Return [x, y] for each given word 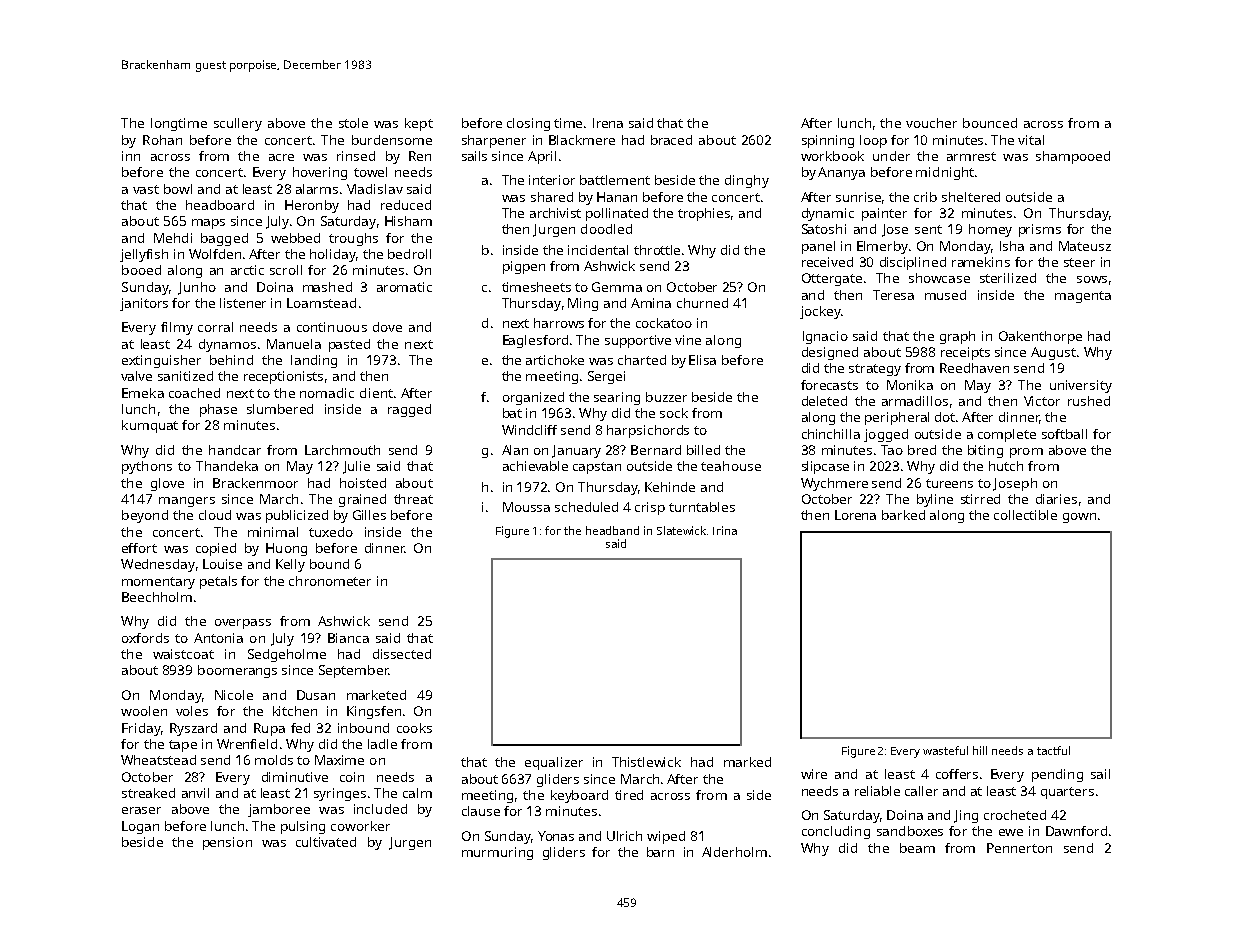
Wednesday [158, 565]
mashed [327, 287]
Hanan [617, 197]
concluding [836, 832]
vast [146, 189]
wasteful [945, 750]
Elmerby [882, 247]
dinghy [747, 181]
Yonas [556, 836]
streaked [148, 793]
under [891, 156]
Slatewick [681, 530]
